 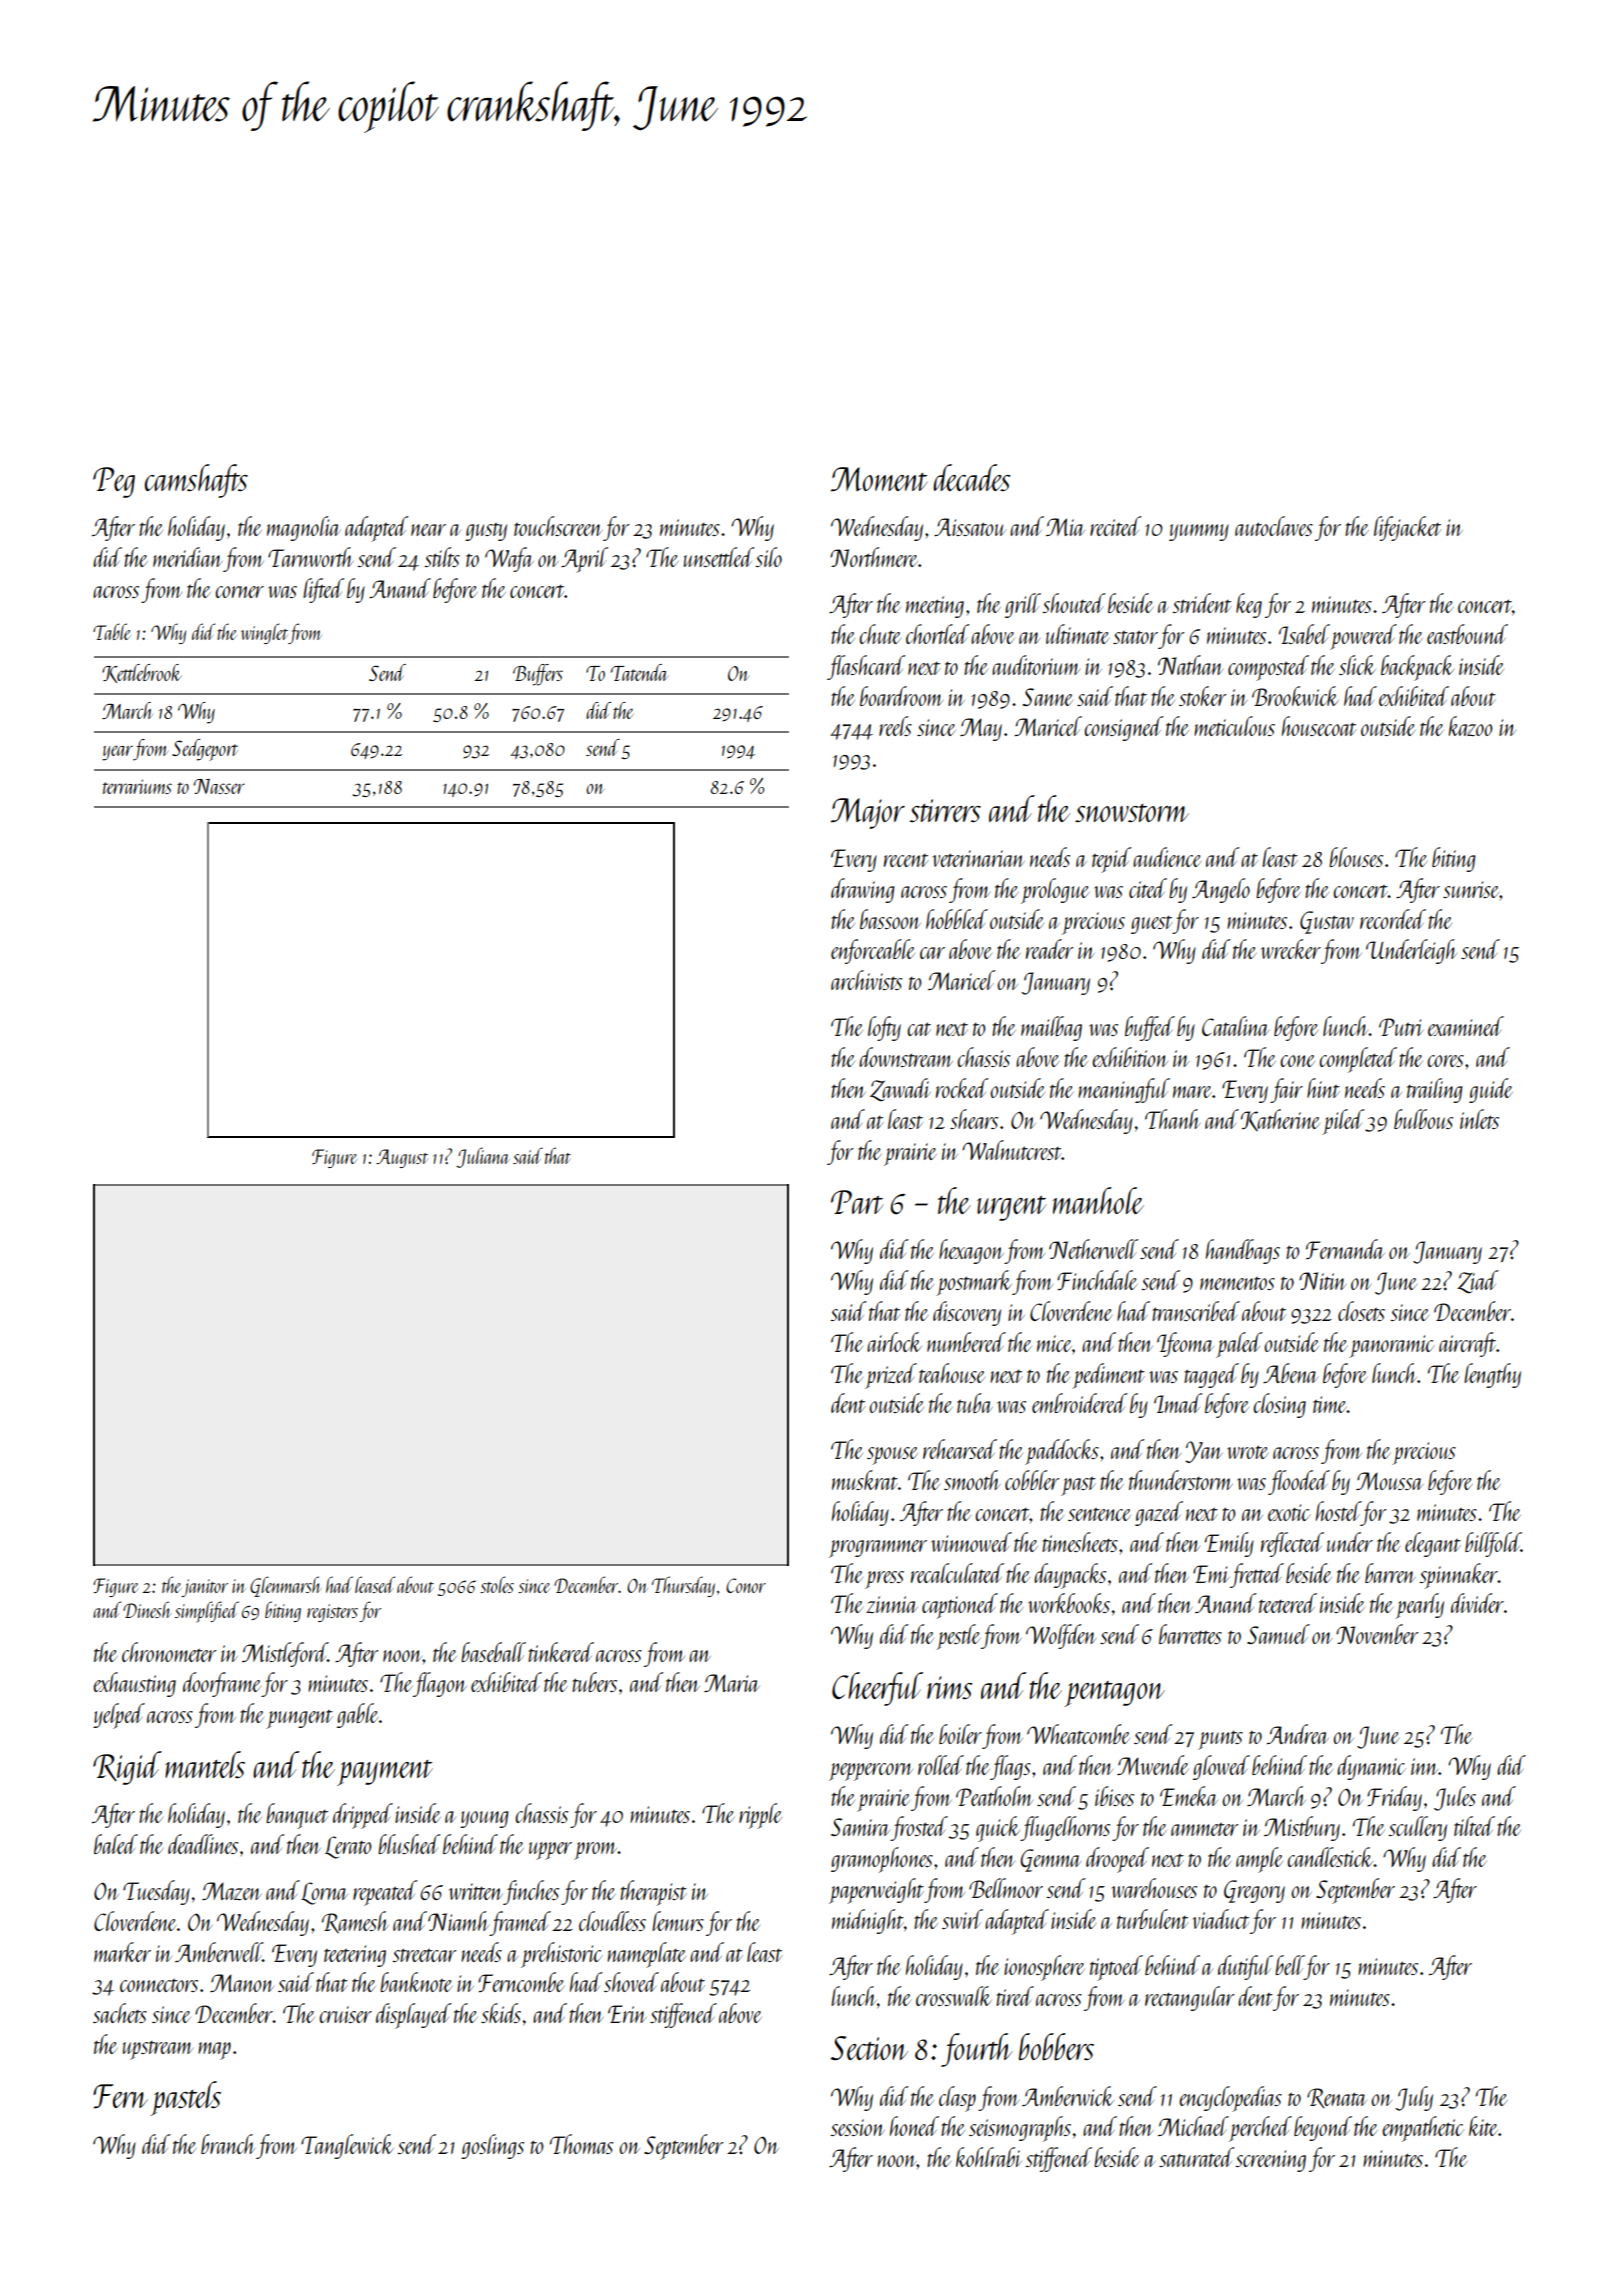 What do you see at coordinates (1150, 1028) in the screenshot?
I see `buffed` at bounding box center [1150, 1028].
